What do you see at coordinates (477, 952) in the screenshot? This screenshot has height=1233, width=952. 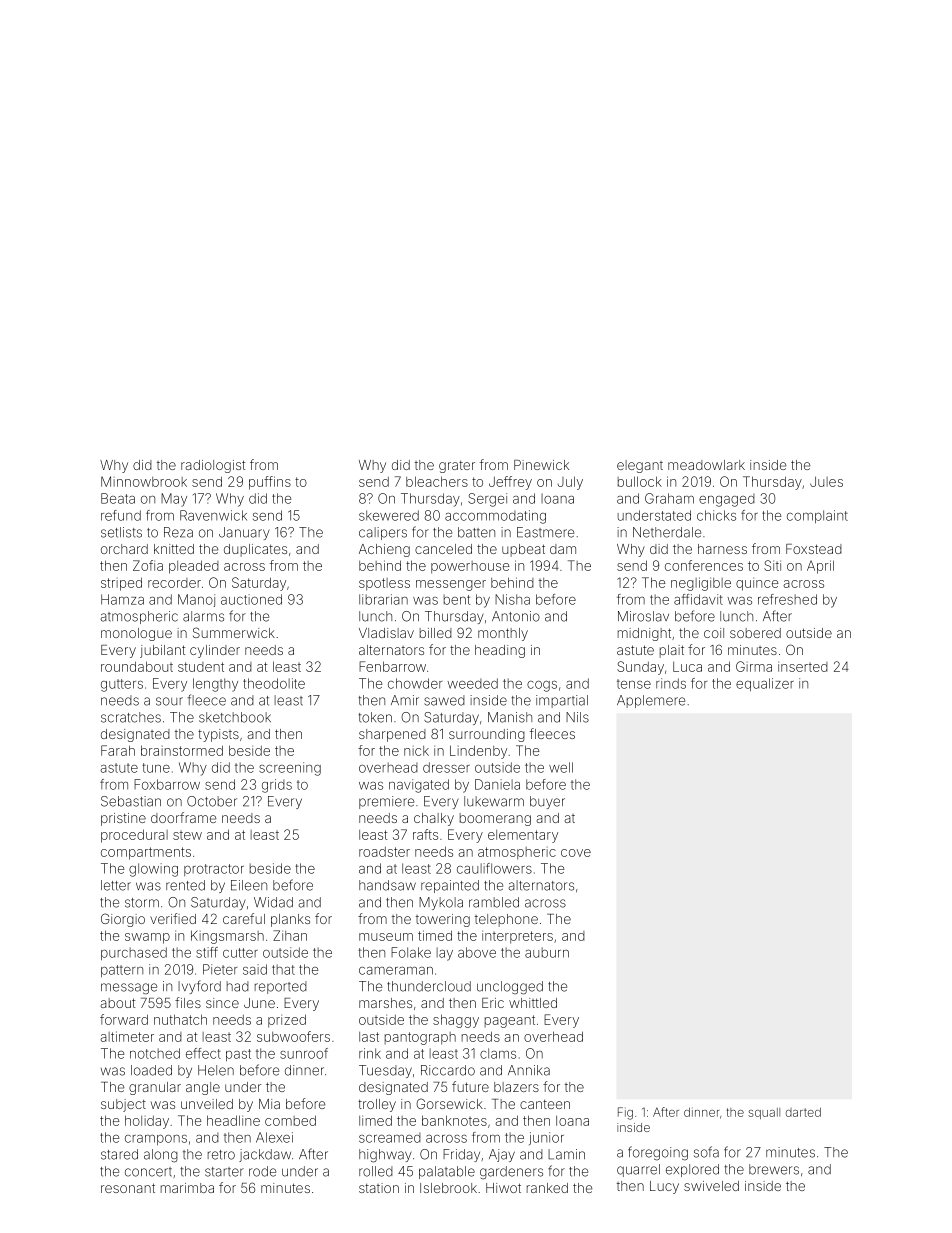 I see `above` at bounding box center [477, 952].
